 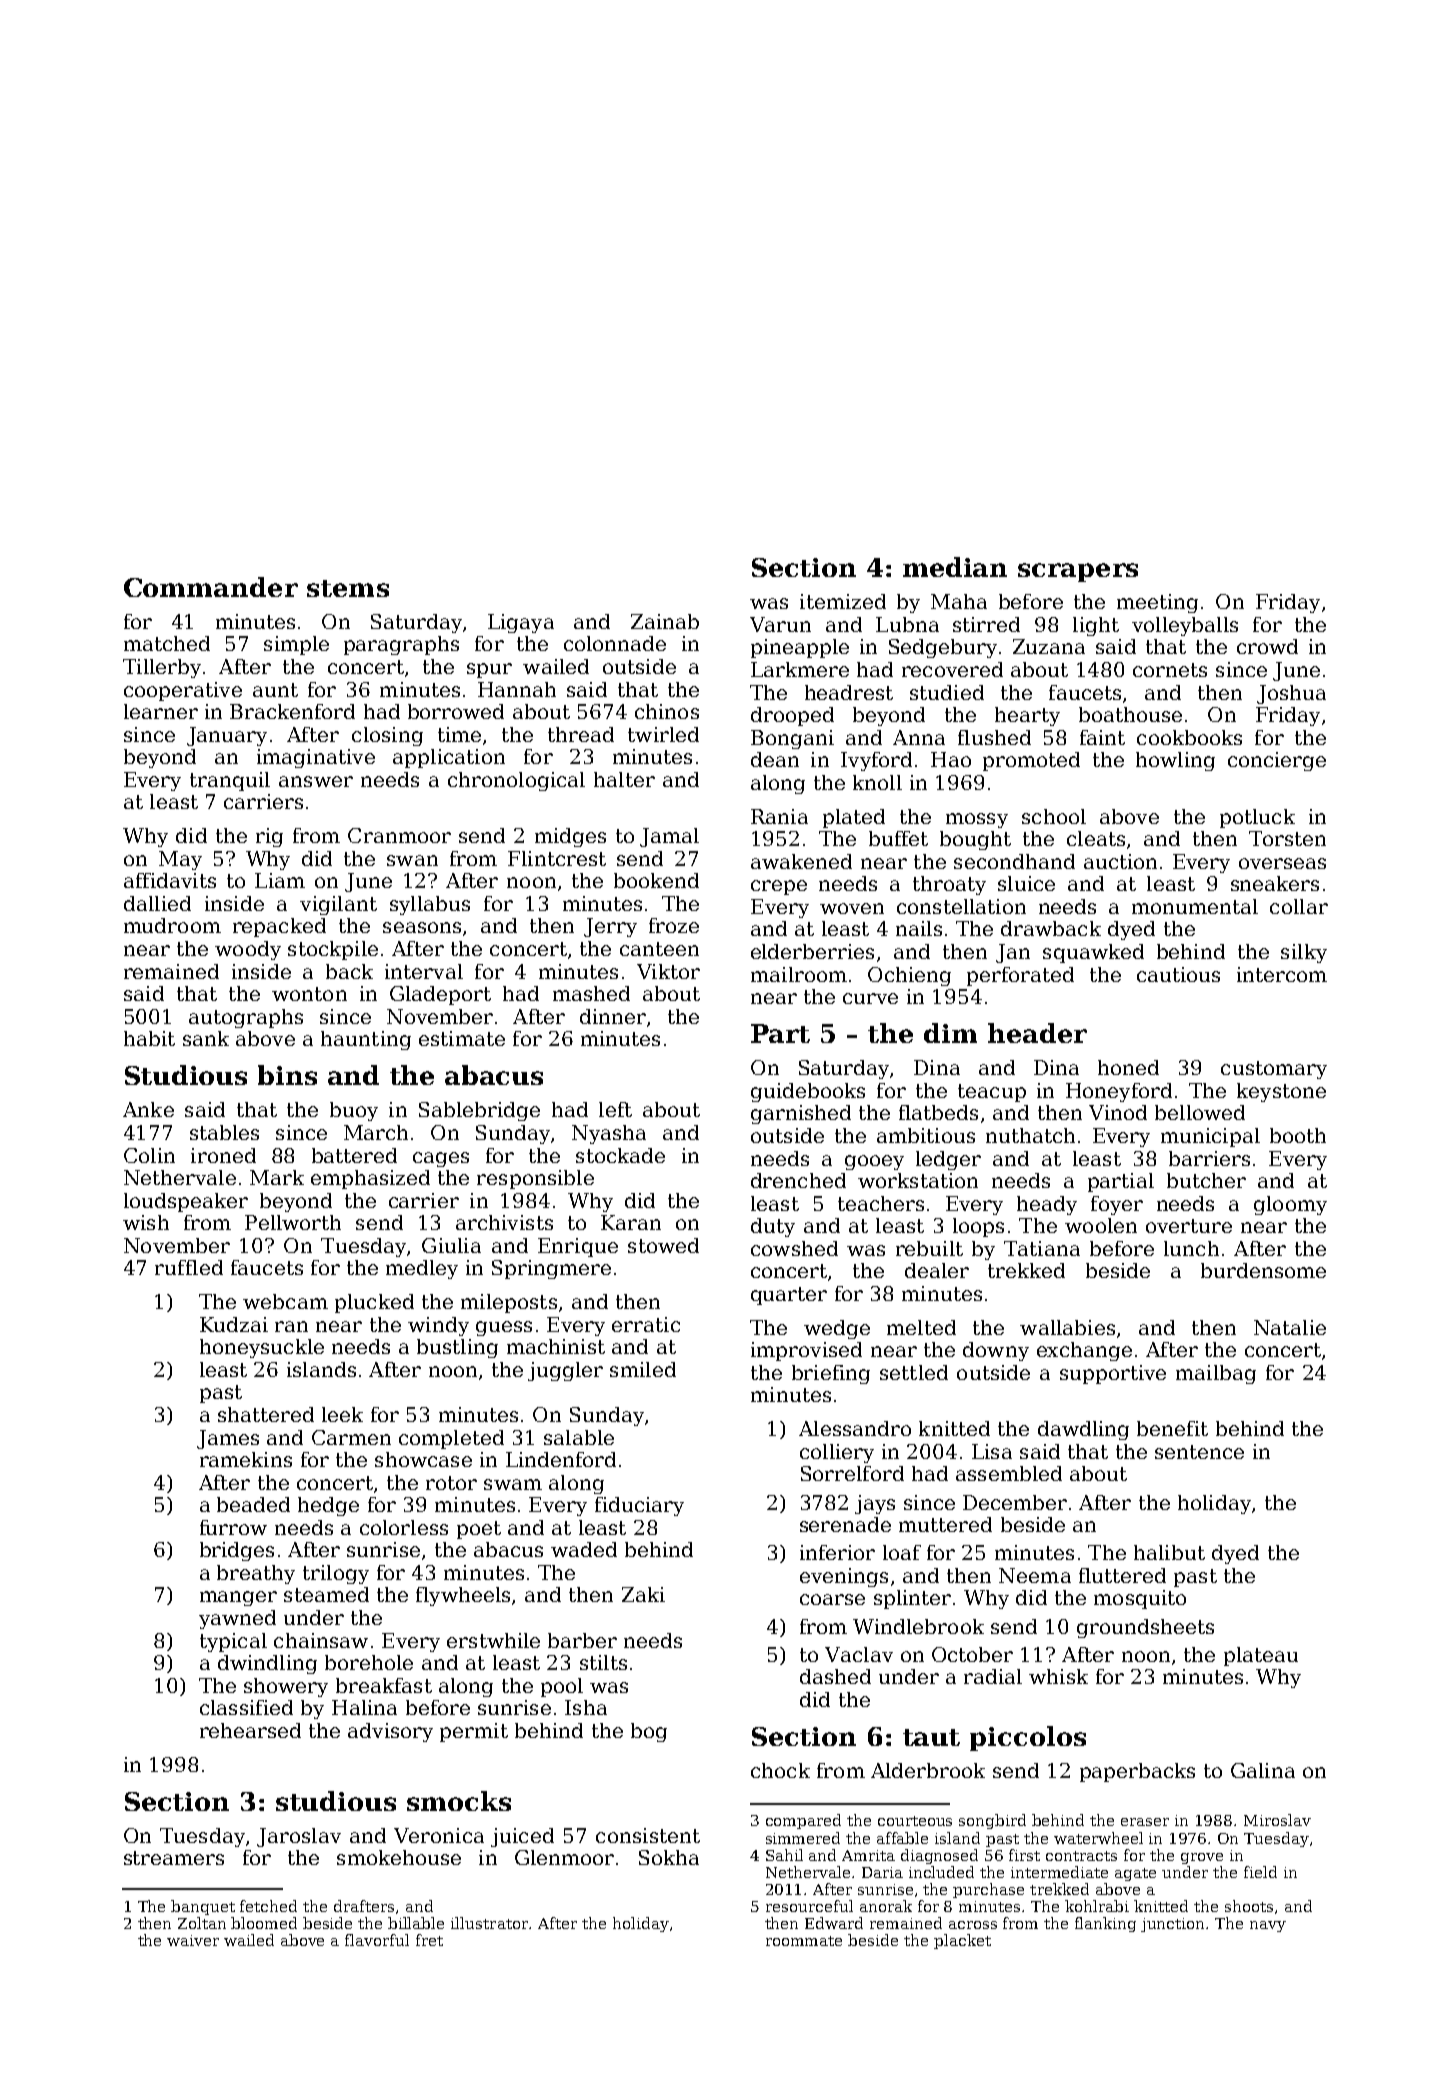 I want to click on nails, so click(x=919, y=928).
